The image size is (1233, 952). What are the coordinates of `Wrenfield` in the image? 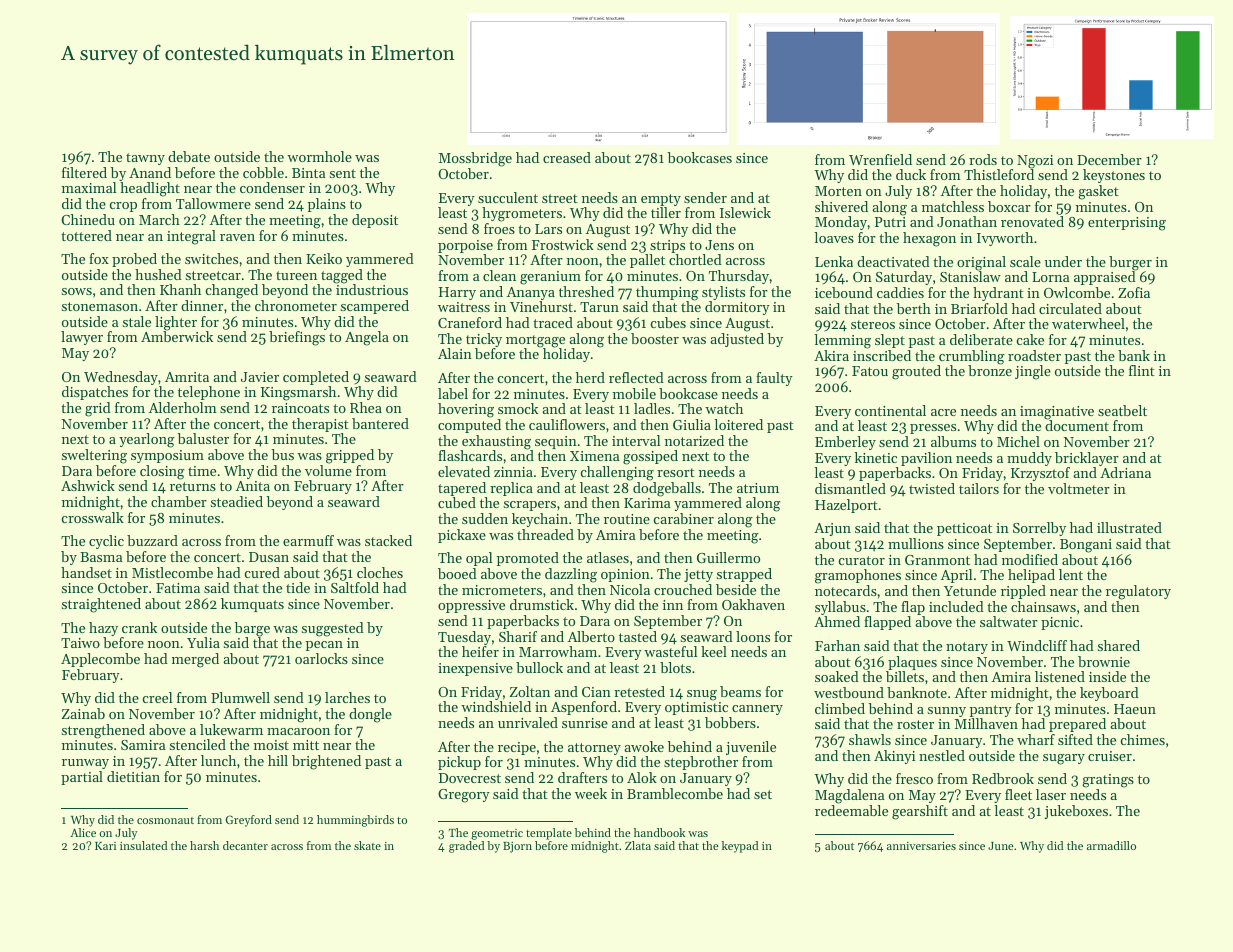 It's located at (880, 159).
